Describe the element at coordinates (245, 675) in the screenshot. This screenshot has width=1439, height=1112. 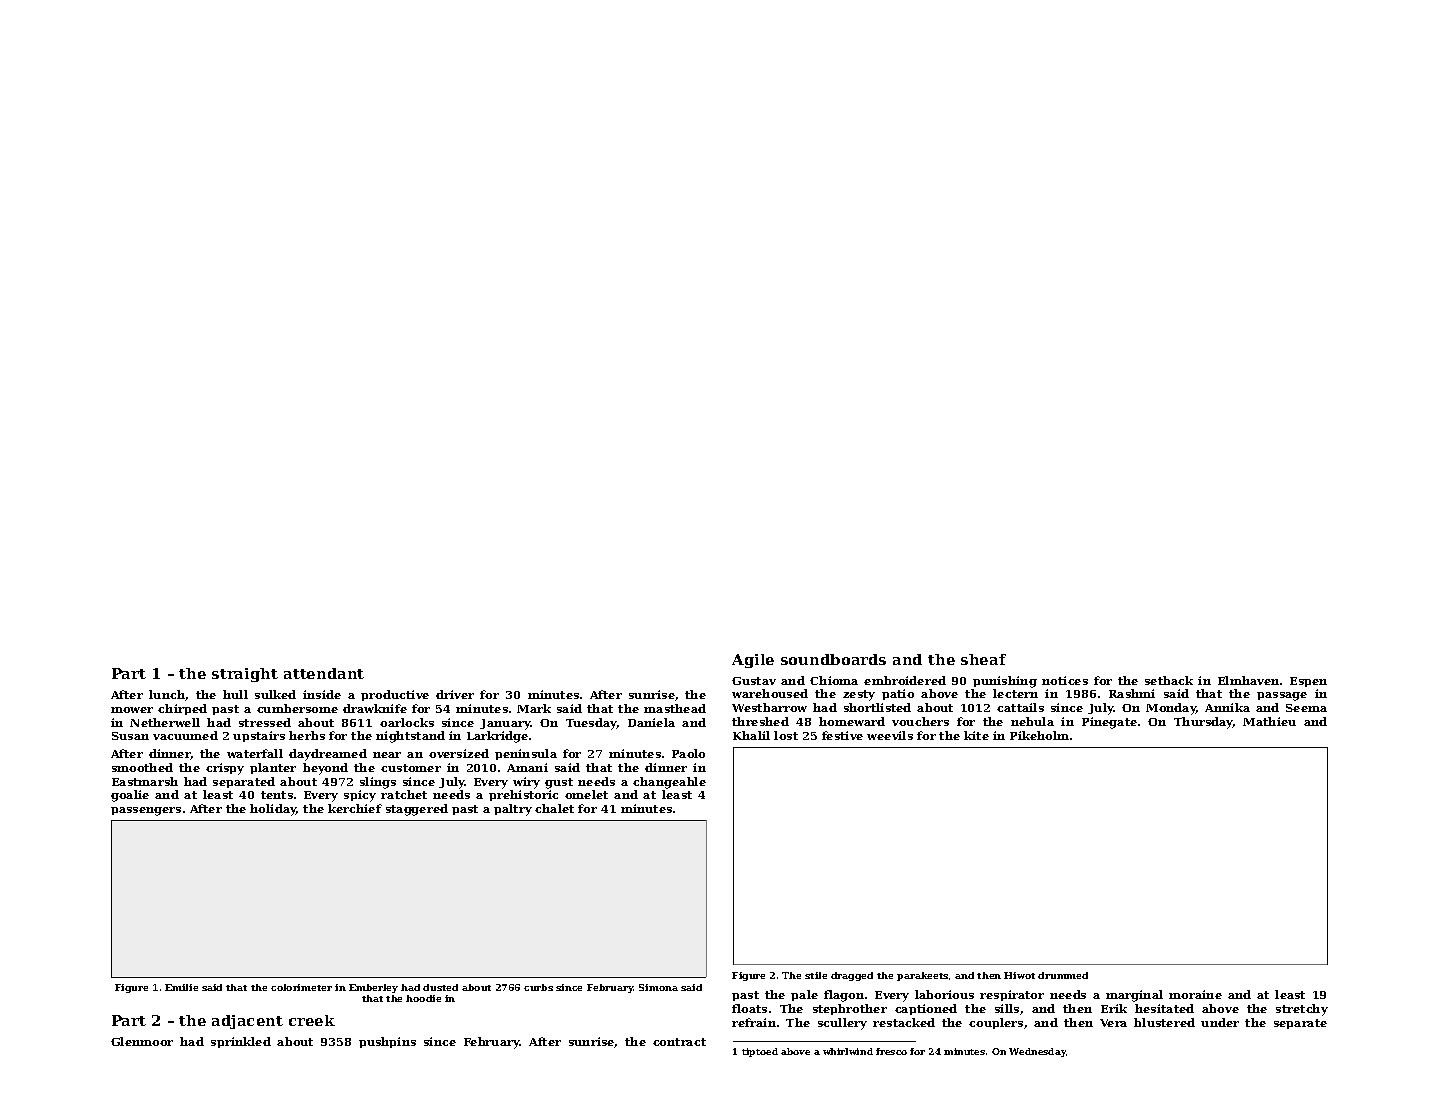
I see `straight` at that location.
